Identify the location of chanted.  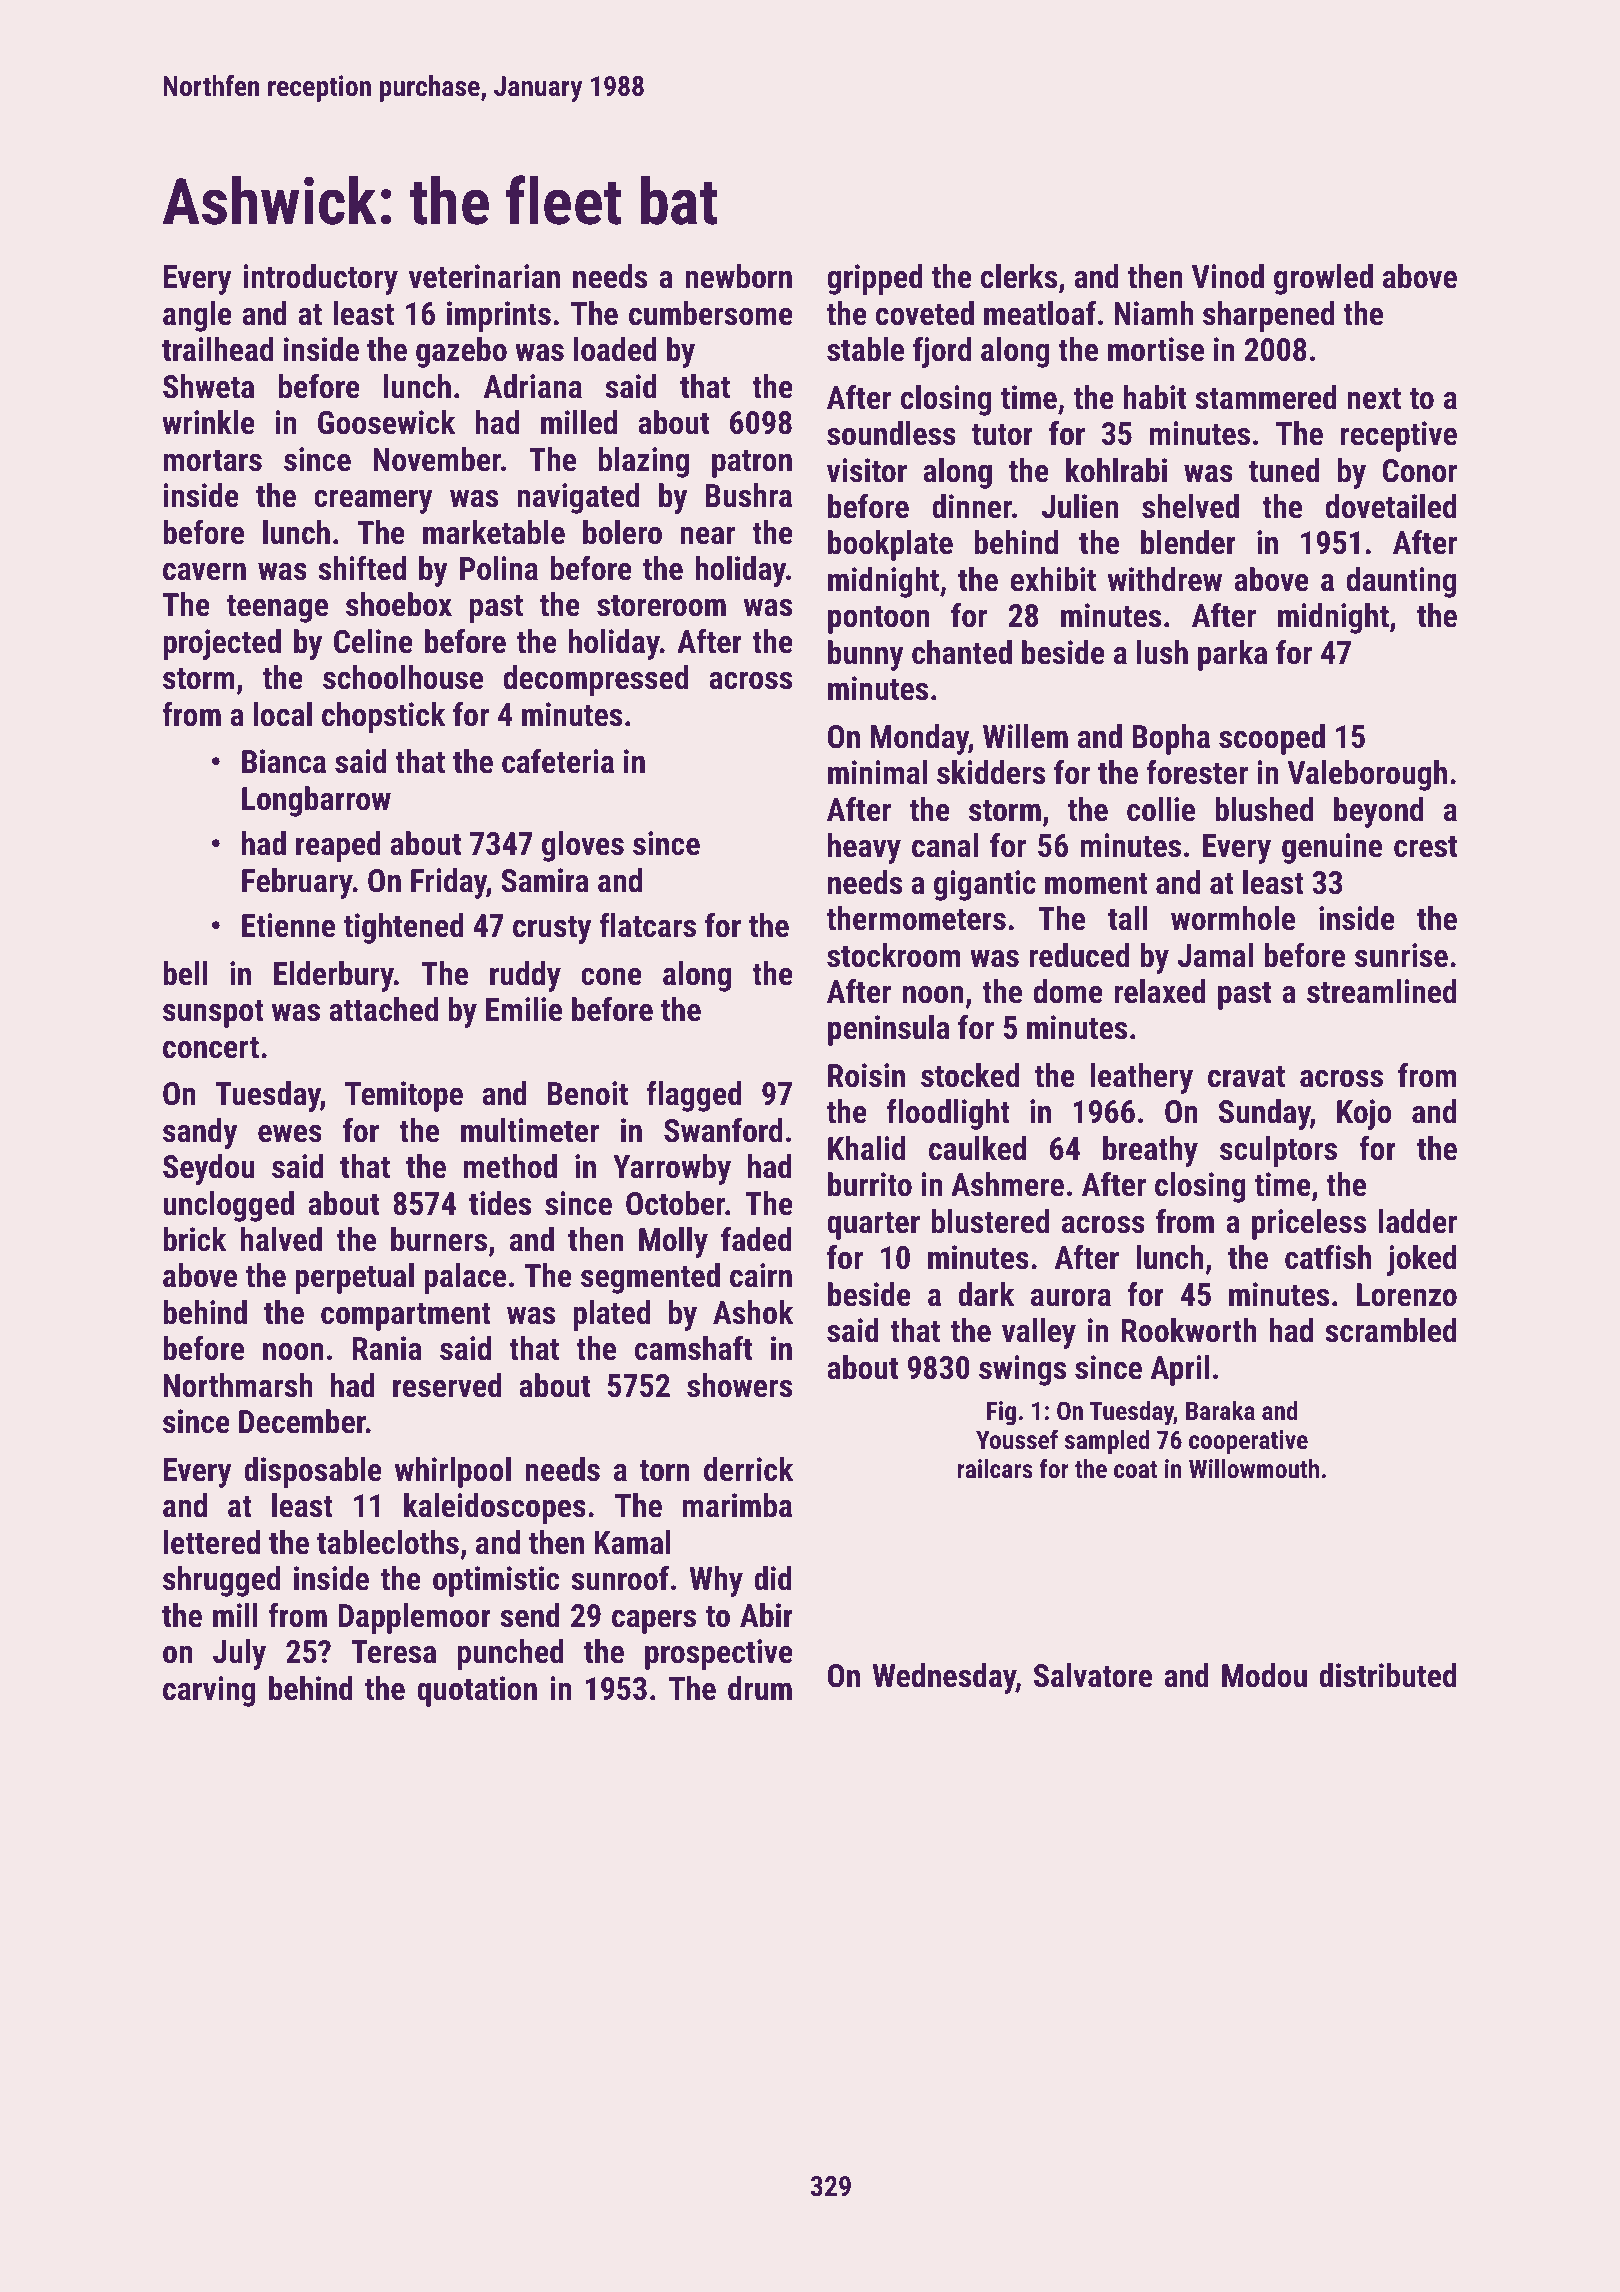
(962, 652).
